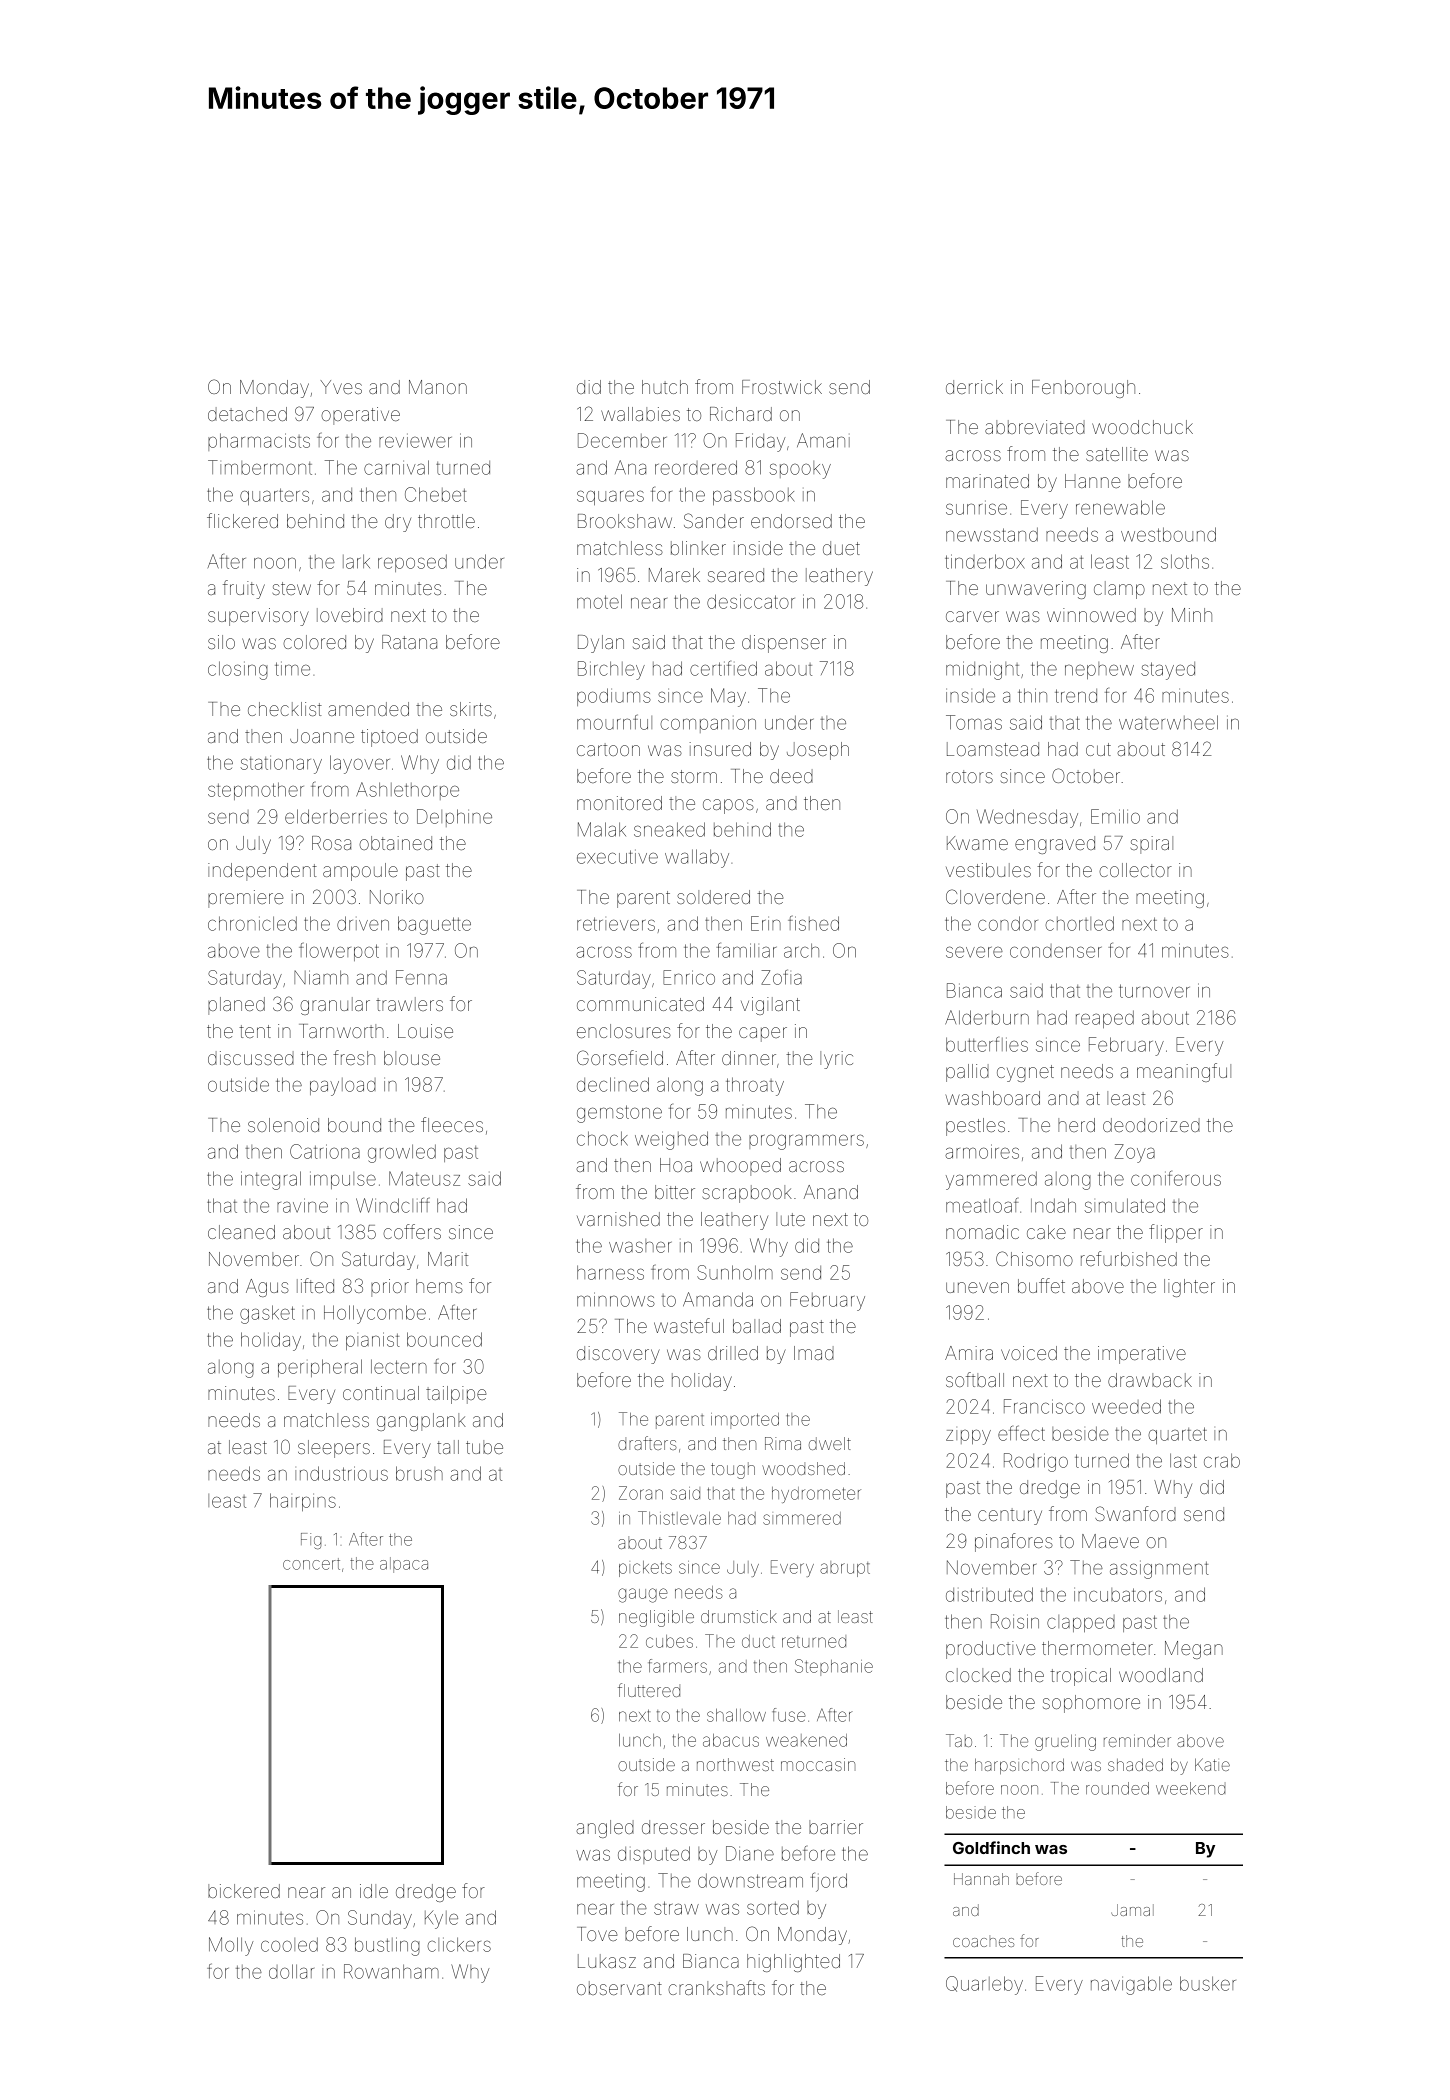 The width and height of the screenshot is (1450, 2100). Describe the element at coordinates (374, 1891) in the screenshot. I see `idle` at that location.
